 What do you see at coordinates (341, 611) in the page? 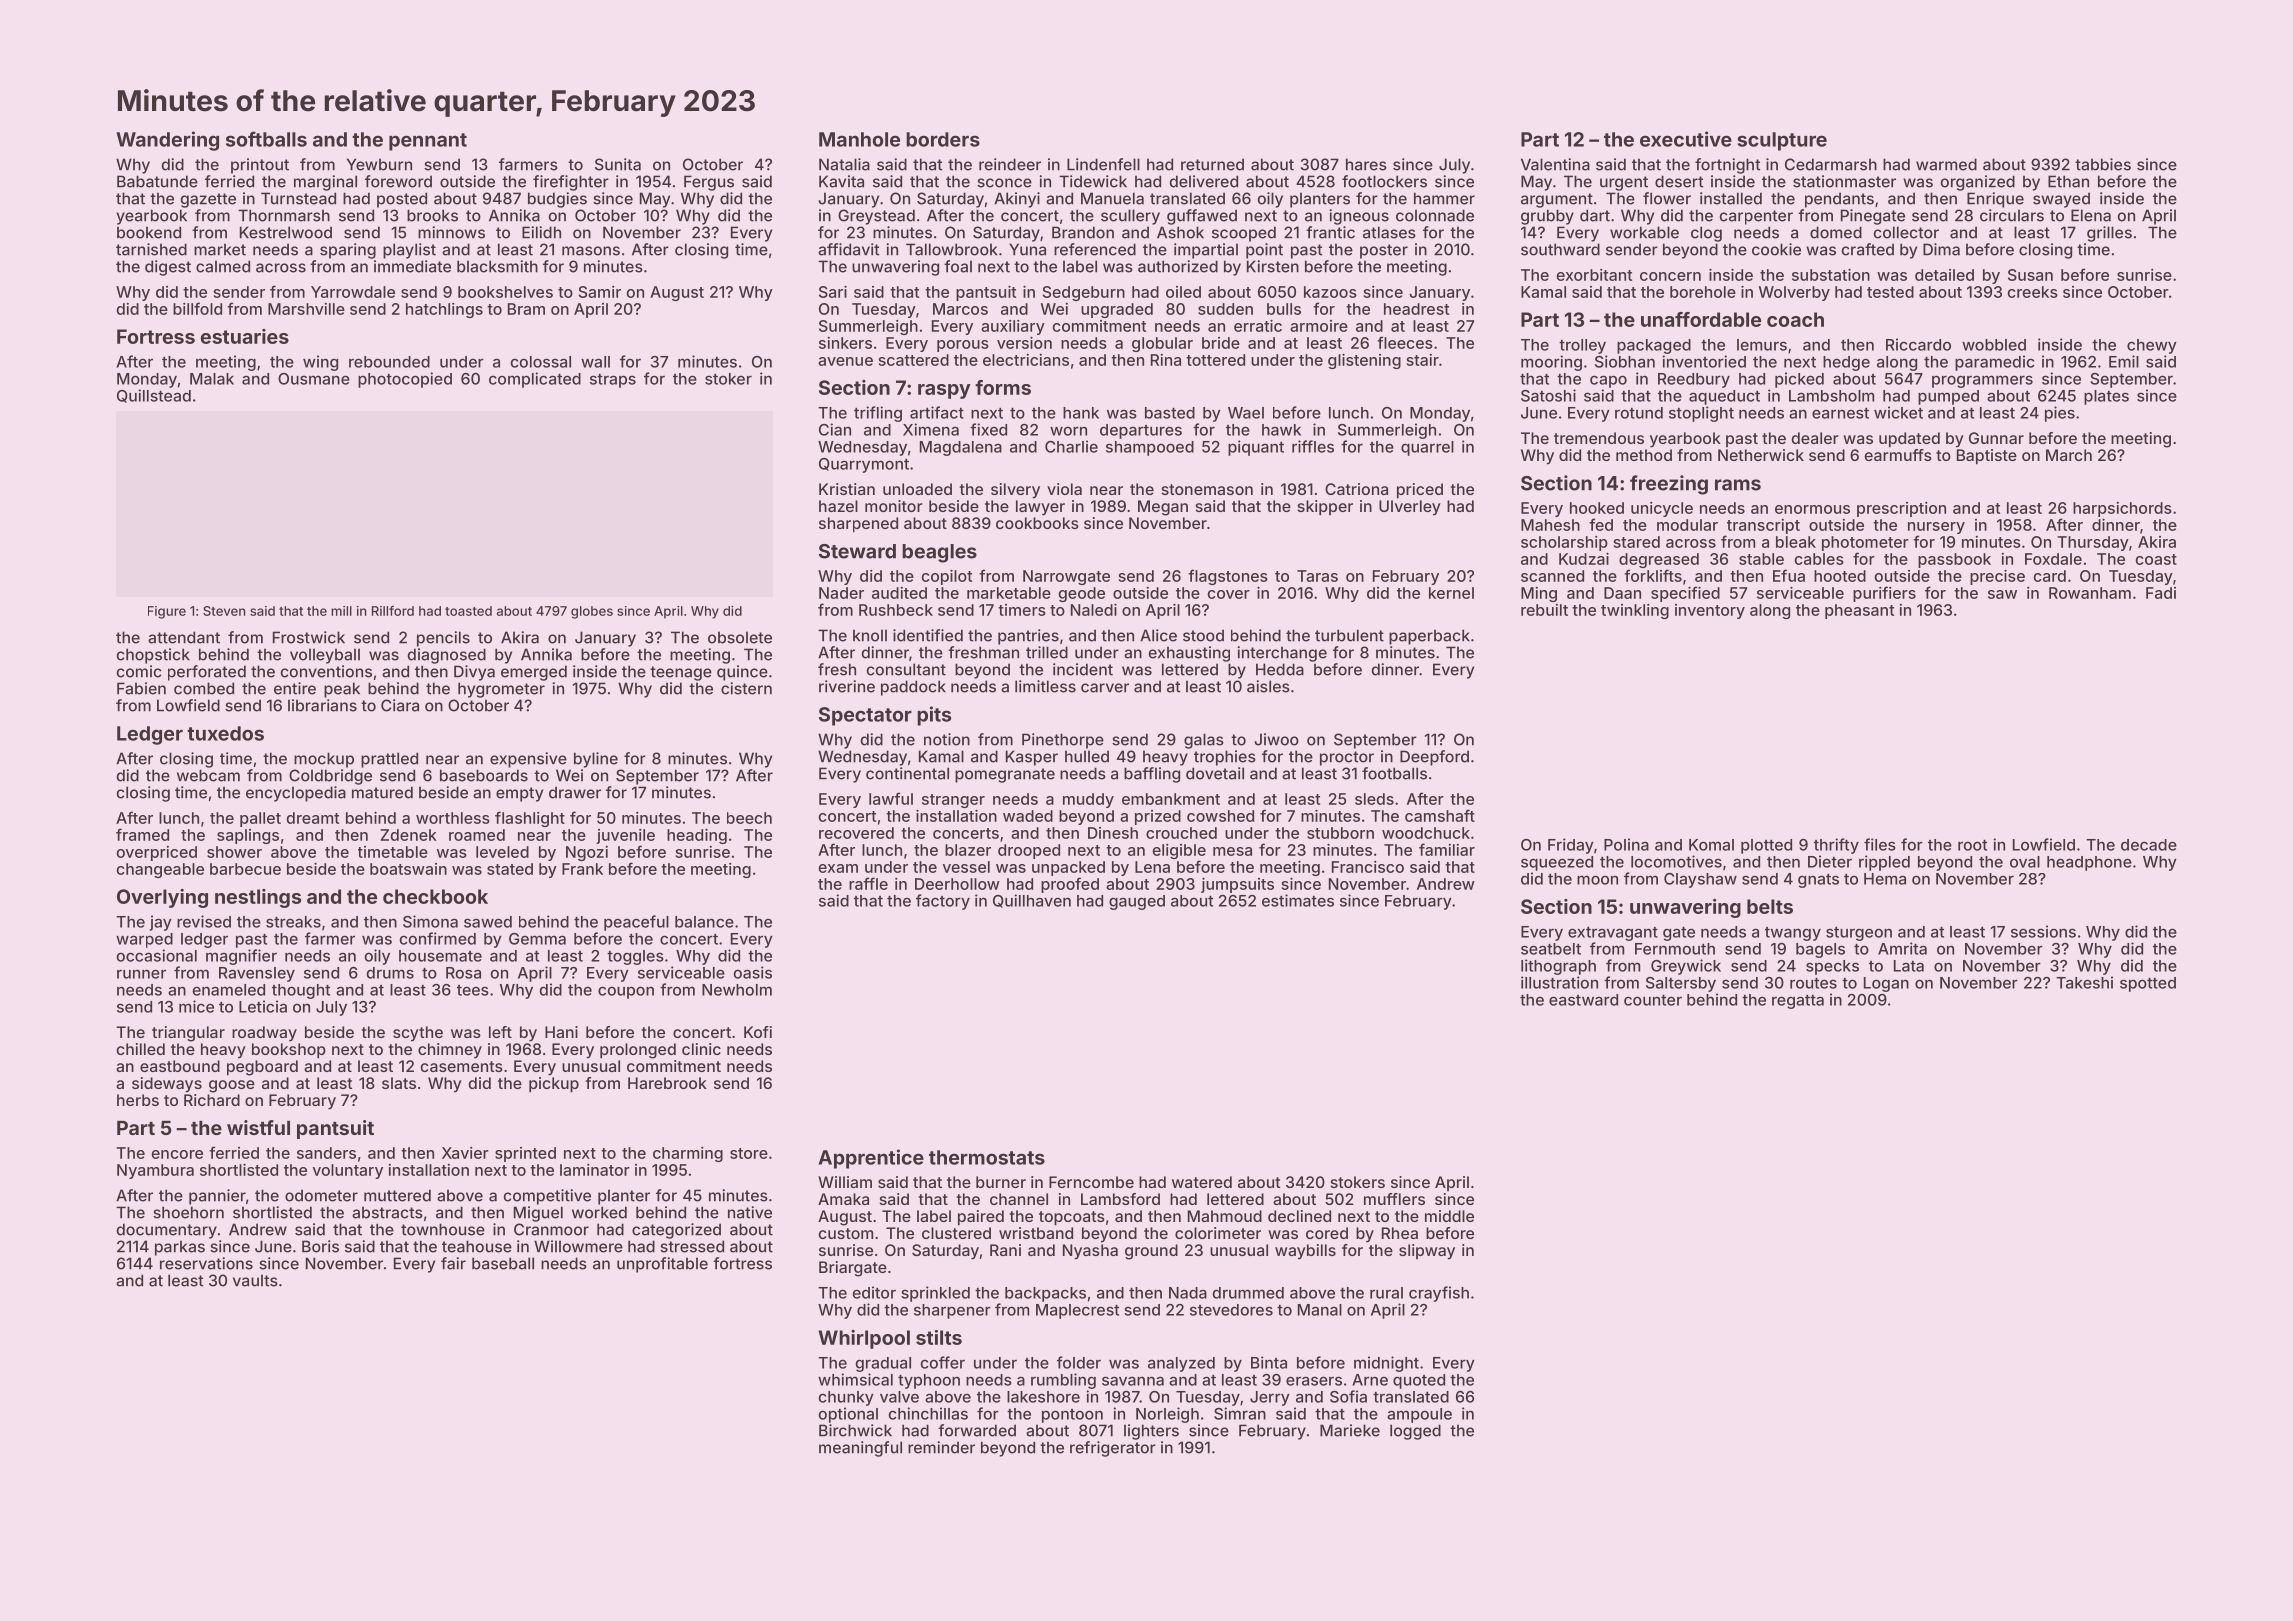
I see `mill` at bounding box center [341, 611].
